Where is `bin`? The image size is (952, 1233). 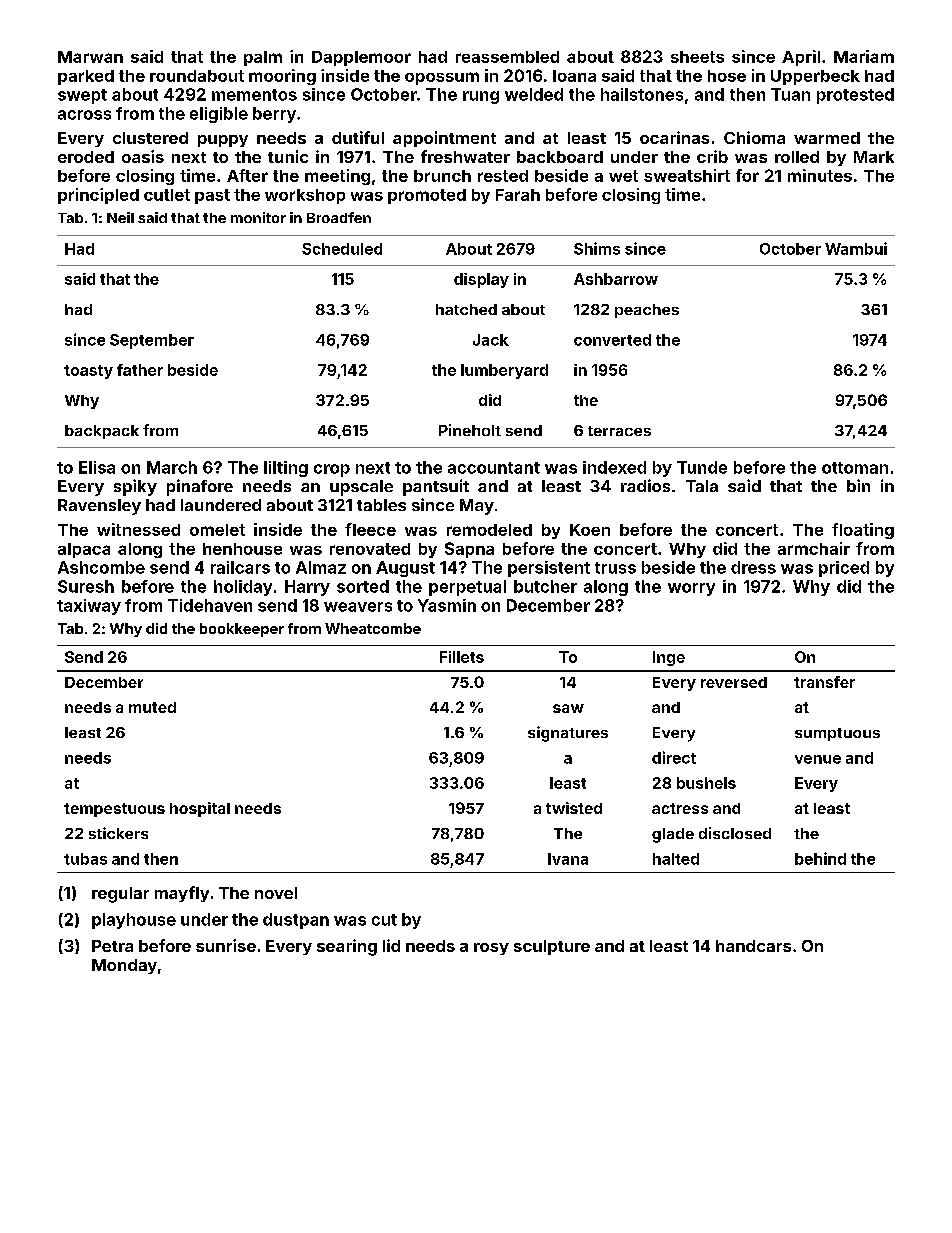
bin is located at coordinates (858, 485).
